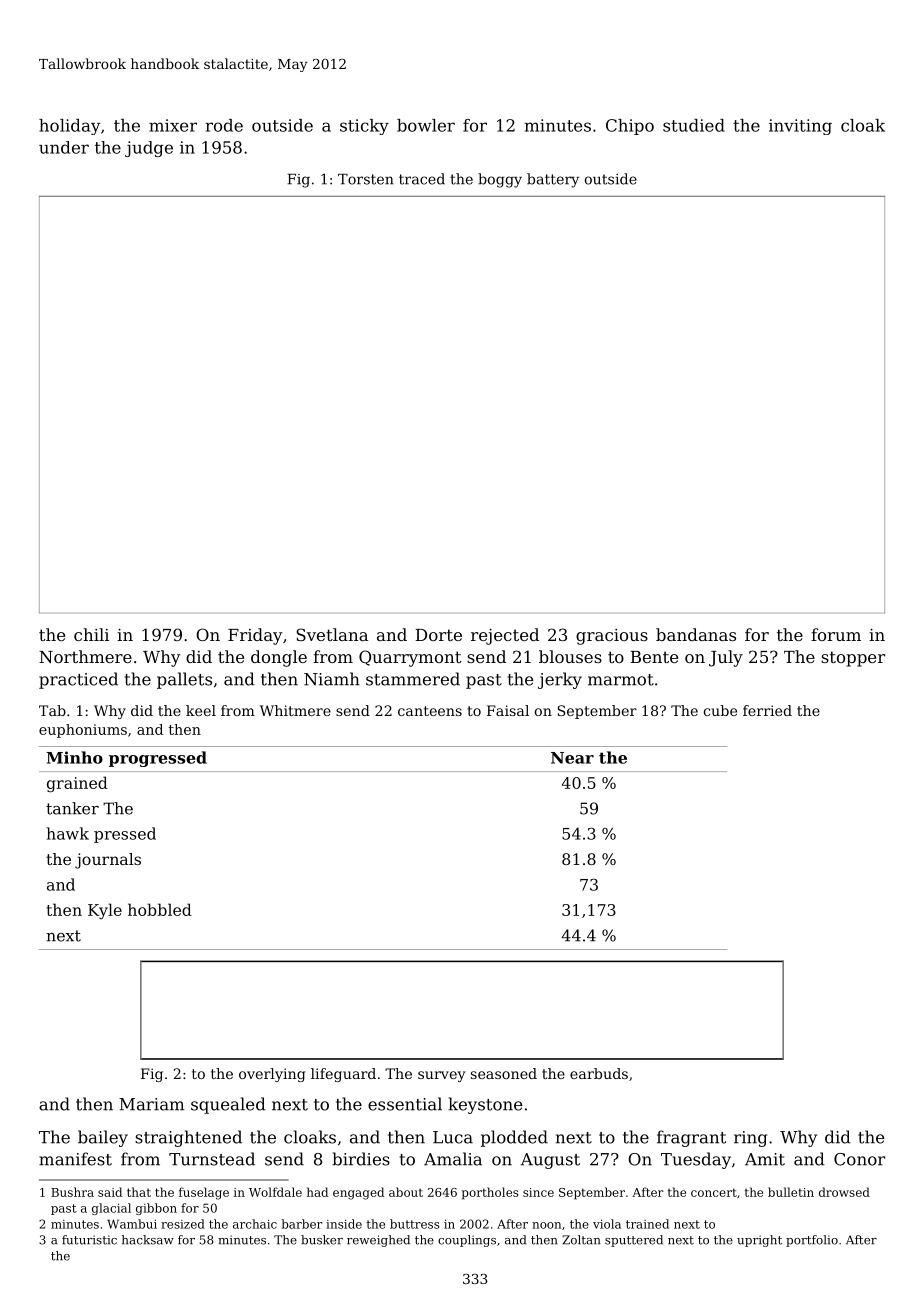 Image resolution: width=924 pixels, height=1308 pixels. Describe the element at coordinates (438, 635) in the image. I see `Dorte` at that location.
